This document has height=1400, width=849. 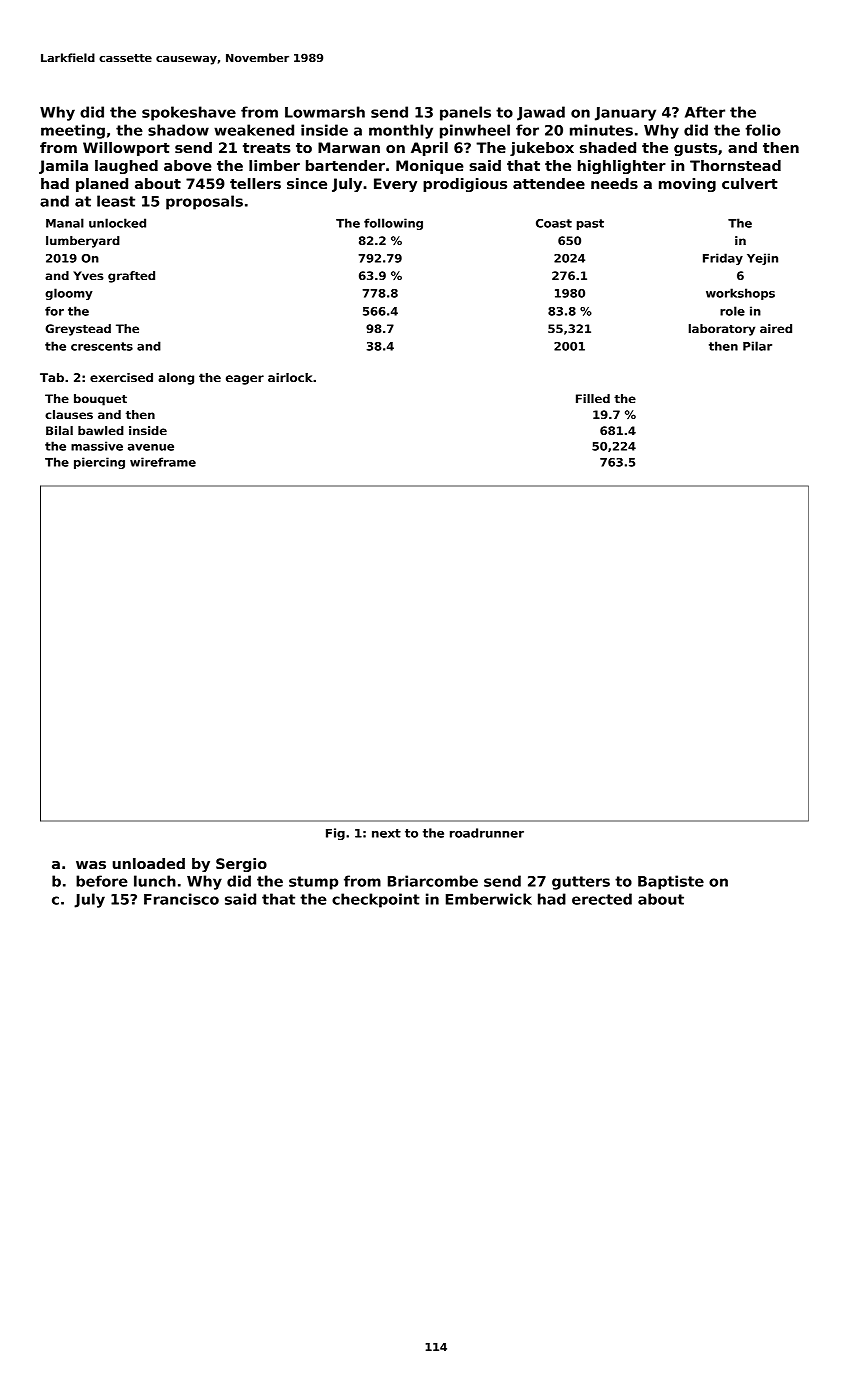 What do you see at coordinates (386, 833) in the document?
I see `next` at bounding box center [386, 833].
